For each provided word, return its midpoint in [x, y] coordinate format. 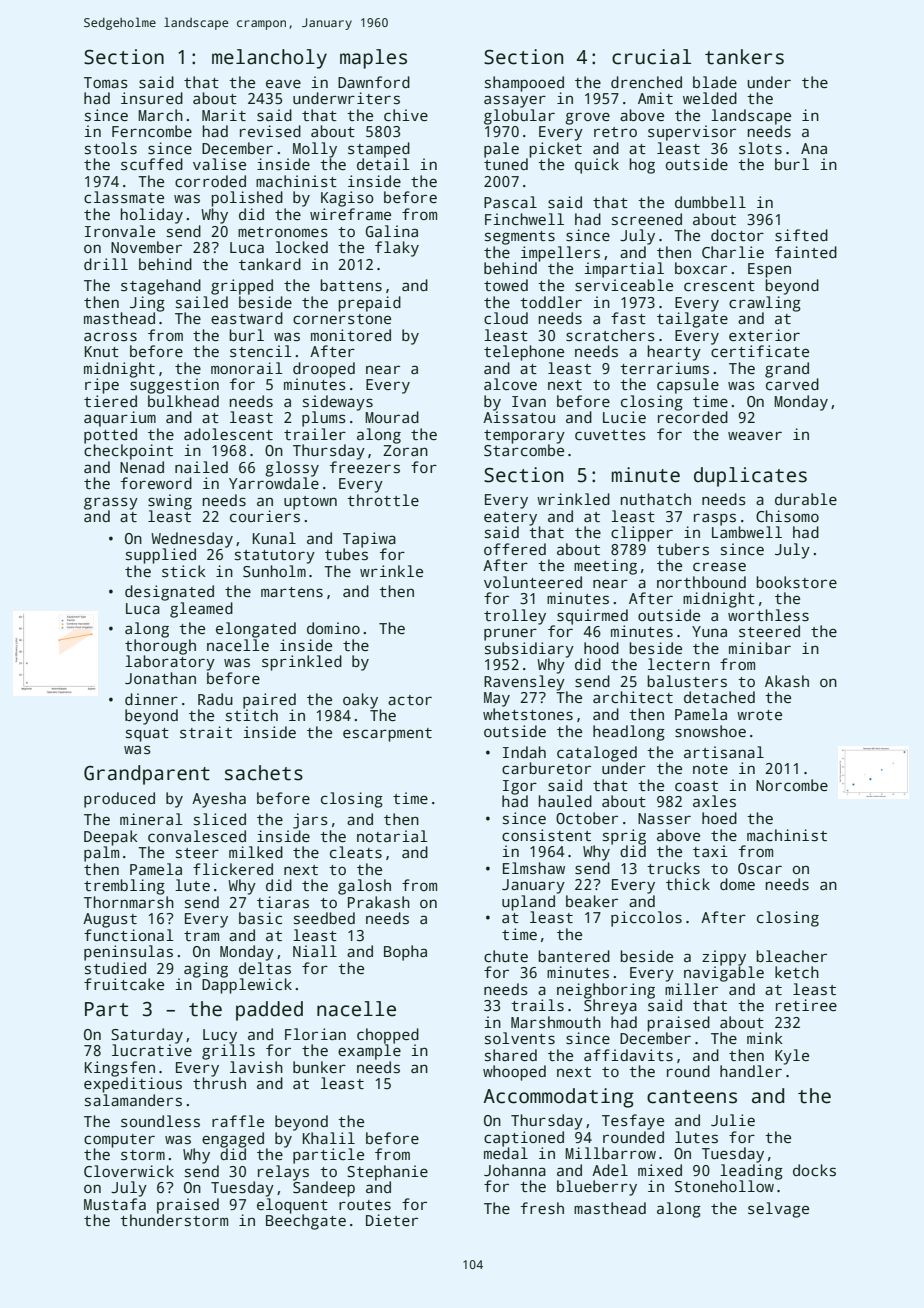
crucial [651, 57]
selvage [778, 1210]
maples [373, 59]
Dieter [392, 1220]
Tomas [106, 82]
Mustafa [115, 1204]
